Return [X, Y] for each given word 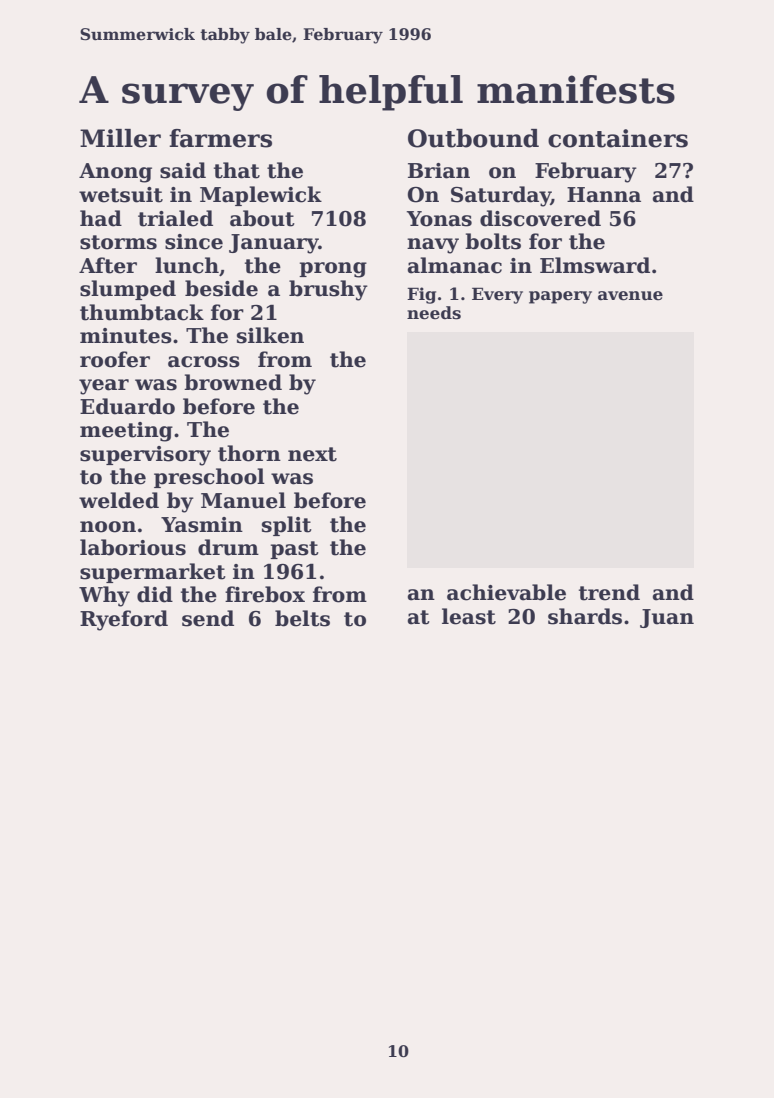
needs [434, 313]
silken [270, 335]
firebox [265, 594]
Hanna [604, 195]
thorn [249, 453]
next [312, 454]
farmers [220, 138]
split [287, 526]
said [183, 170]
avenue [630, 296]
